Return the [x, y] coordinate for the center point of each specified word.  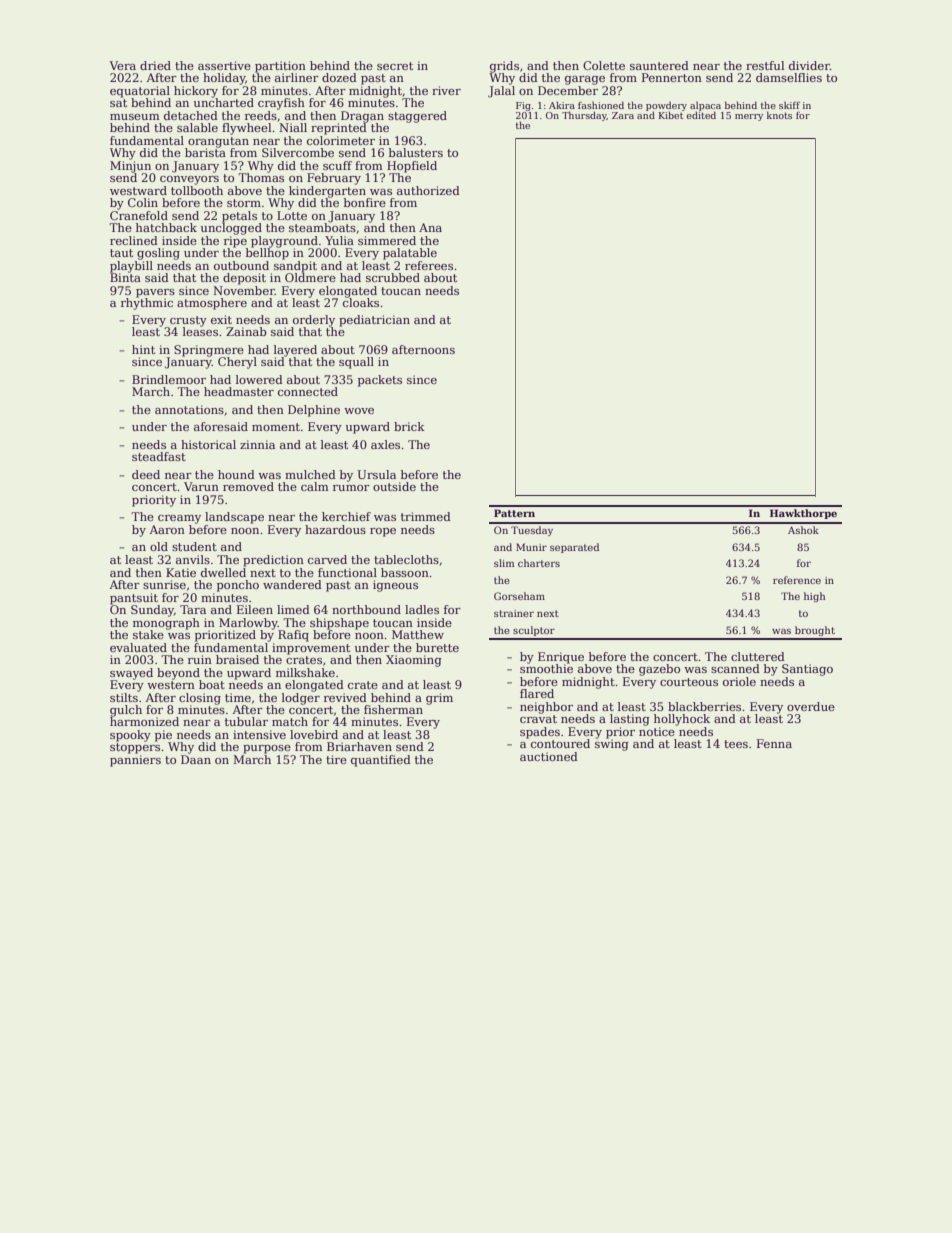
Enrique [561, 658]
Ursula [376, 474]
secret [395, 66]
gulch [126, 711]
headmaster [239, 391]
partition [280, 67]
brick [409, 426]
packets [380, 381]
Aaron [167, 529]
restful [765, 65]
